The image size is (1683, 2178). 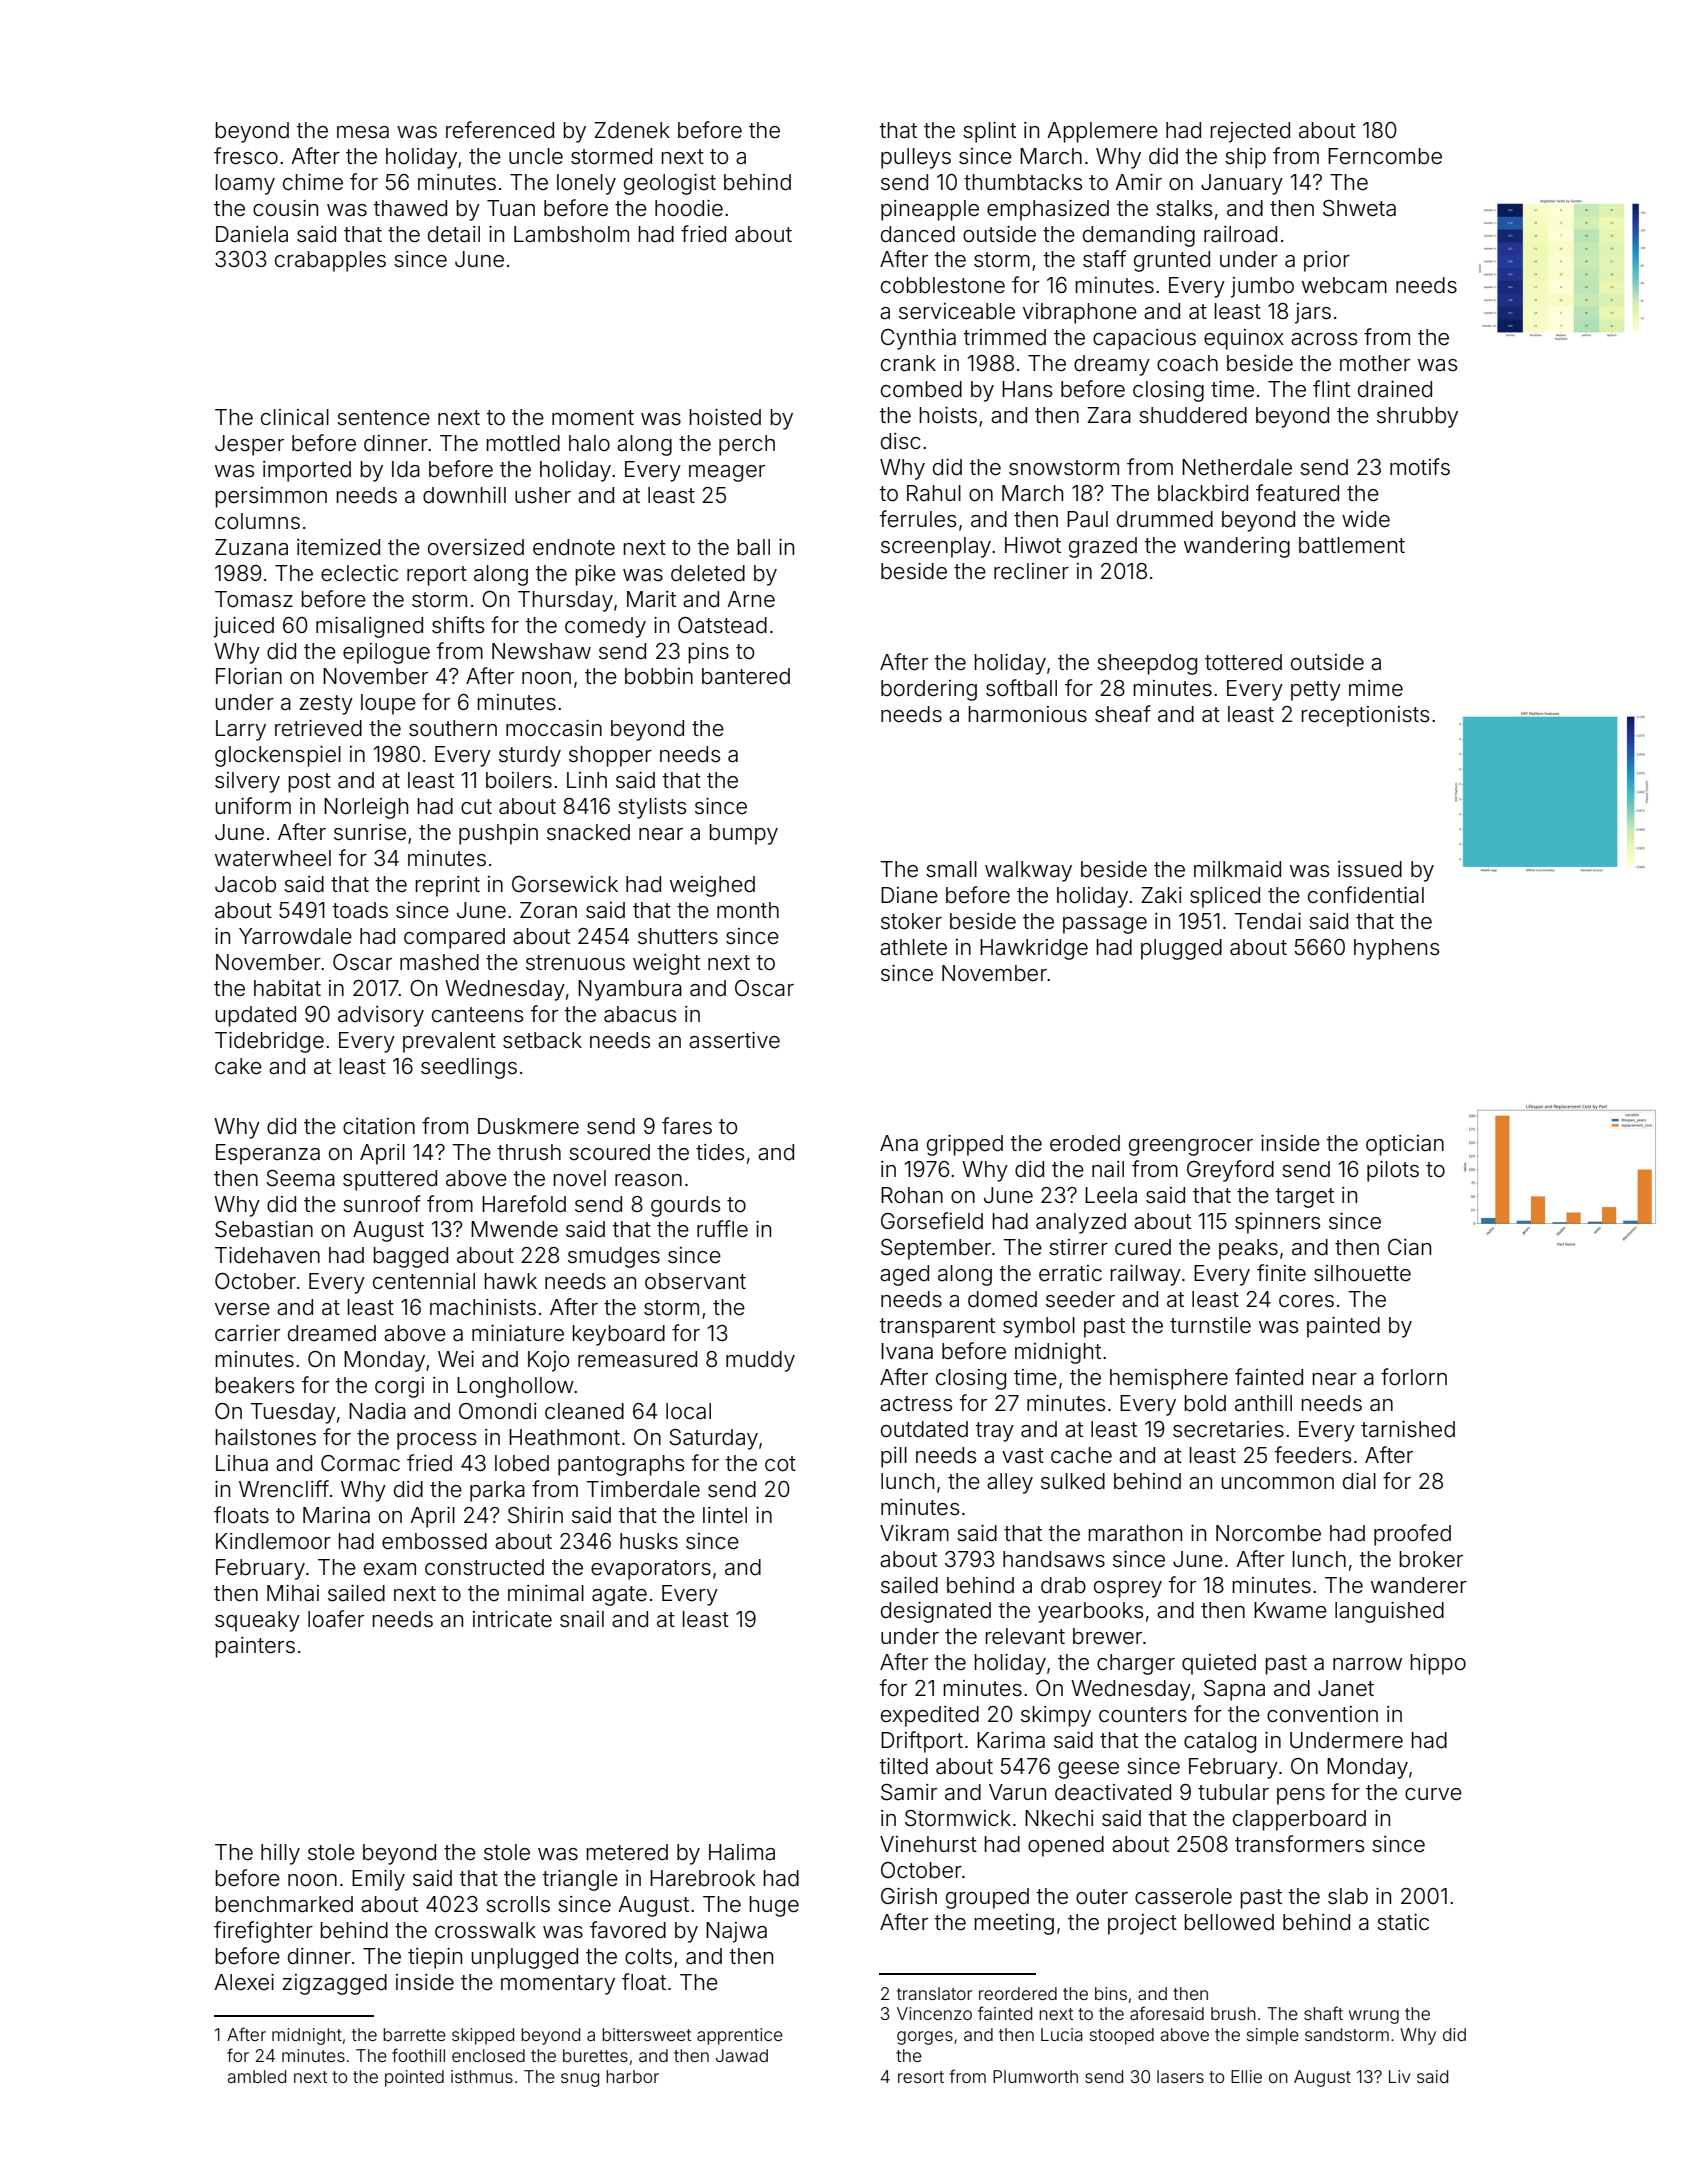 I want to click on dreamed, so click(x=332, y=1333).
